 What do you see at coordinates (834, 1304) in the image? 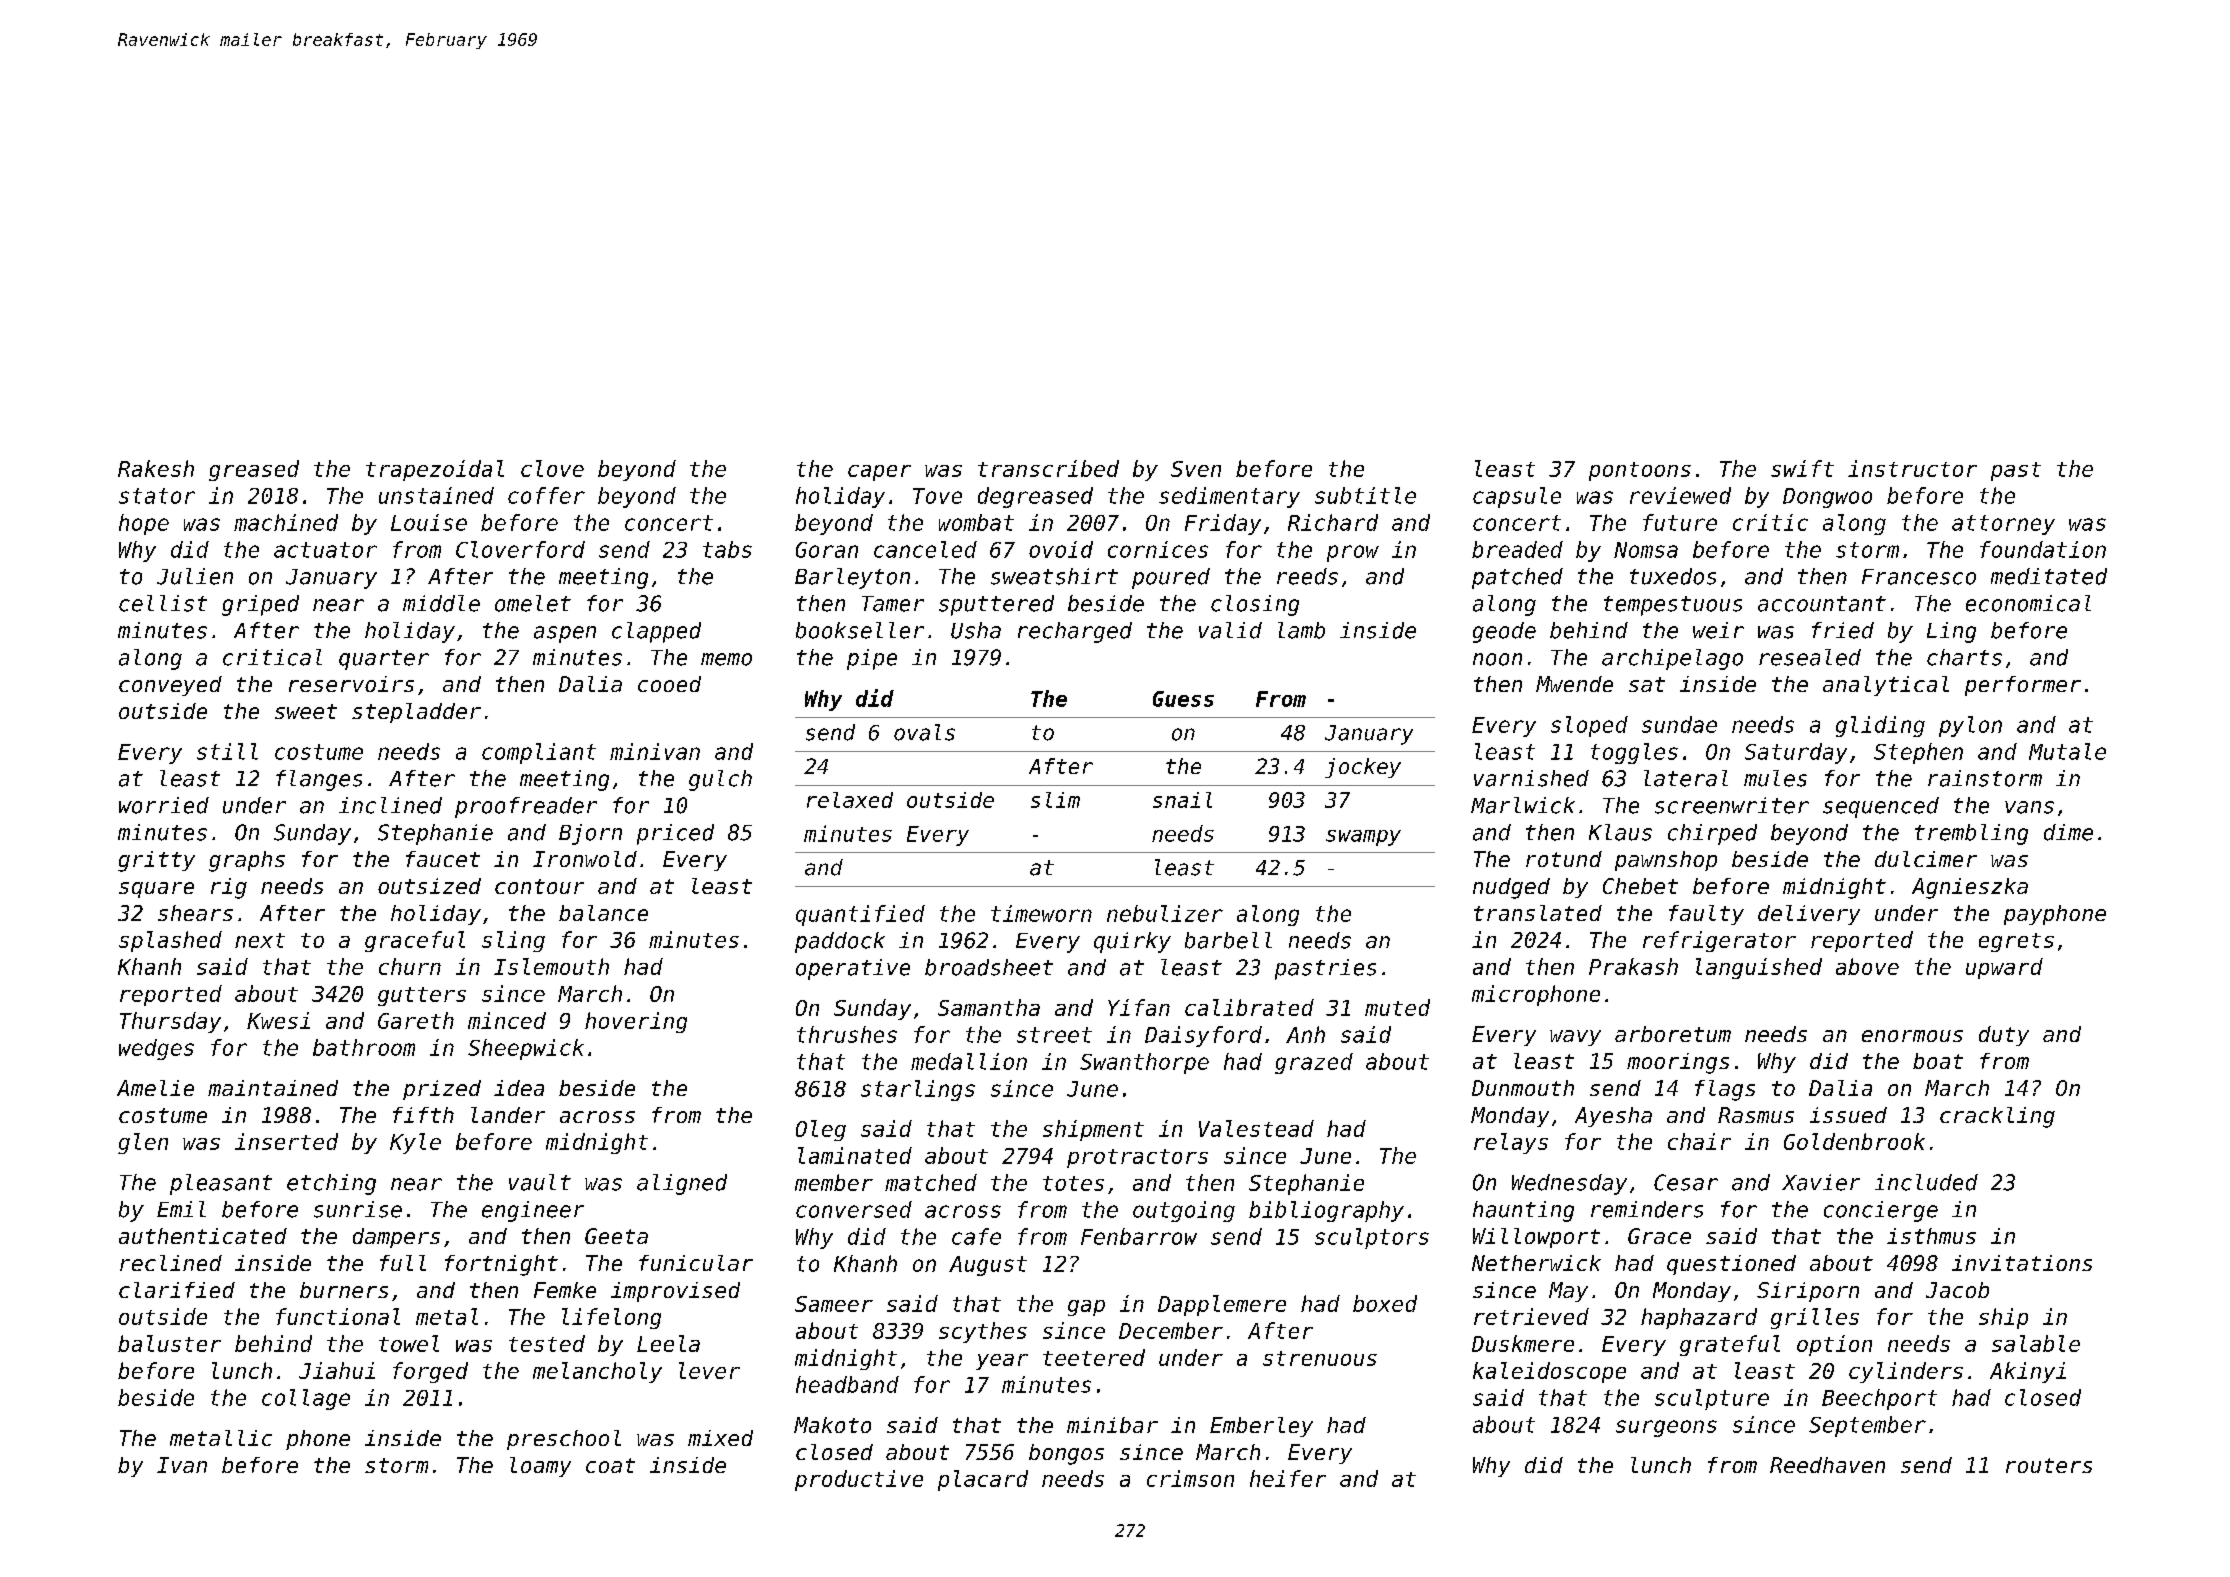
I see `Sameer` at bounding box center [834, 1304].
